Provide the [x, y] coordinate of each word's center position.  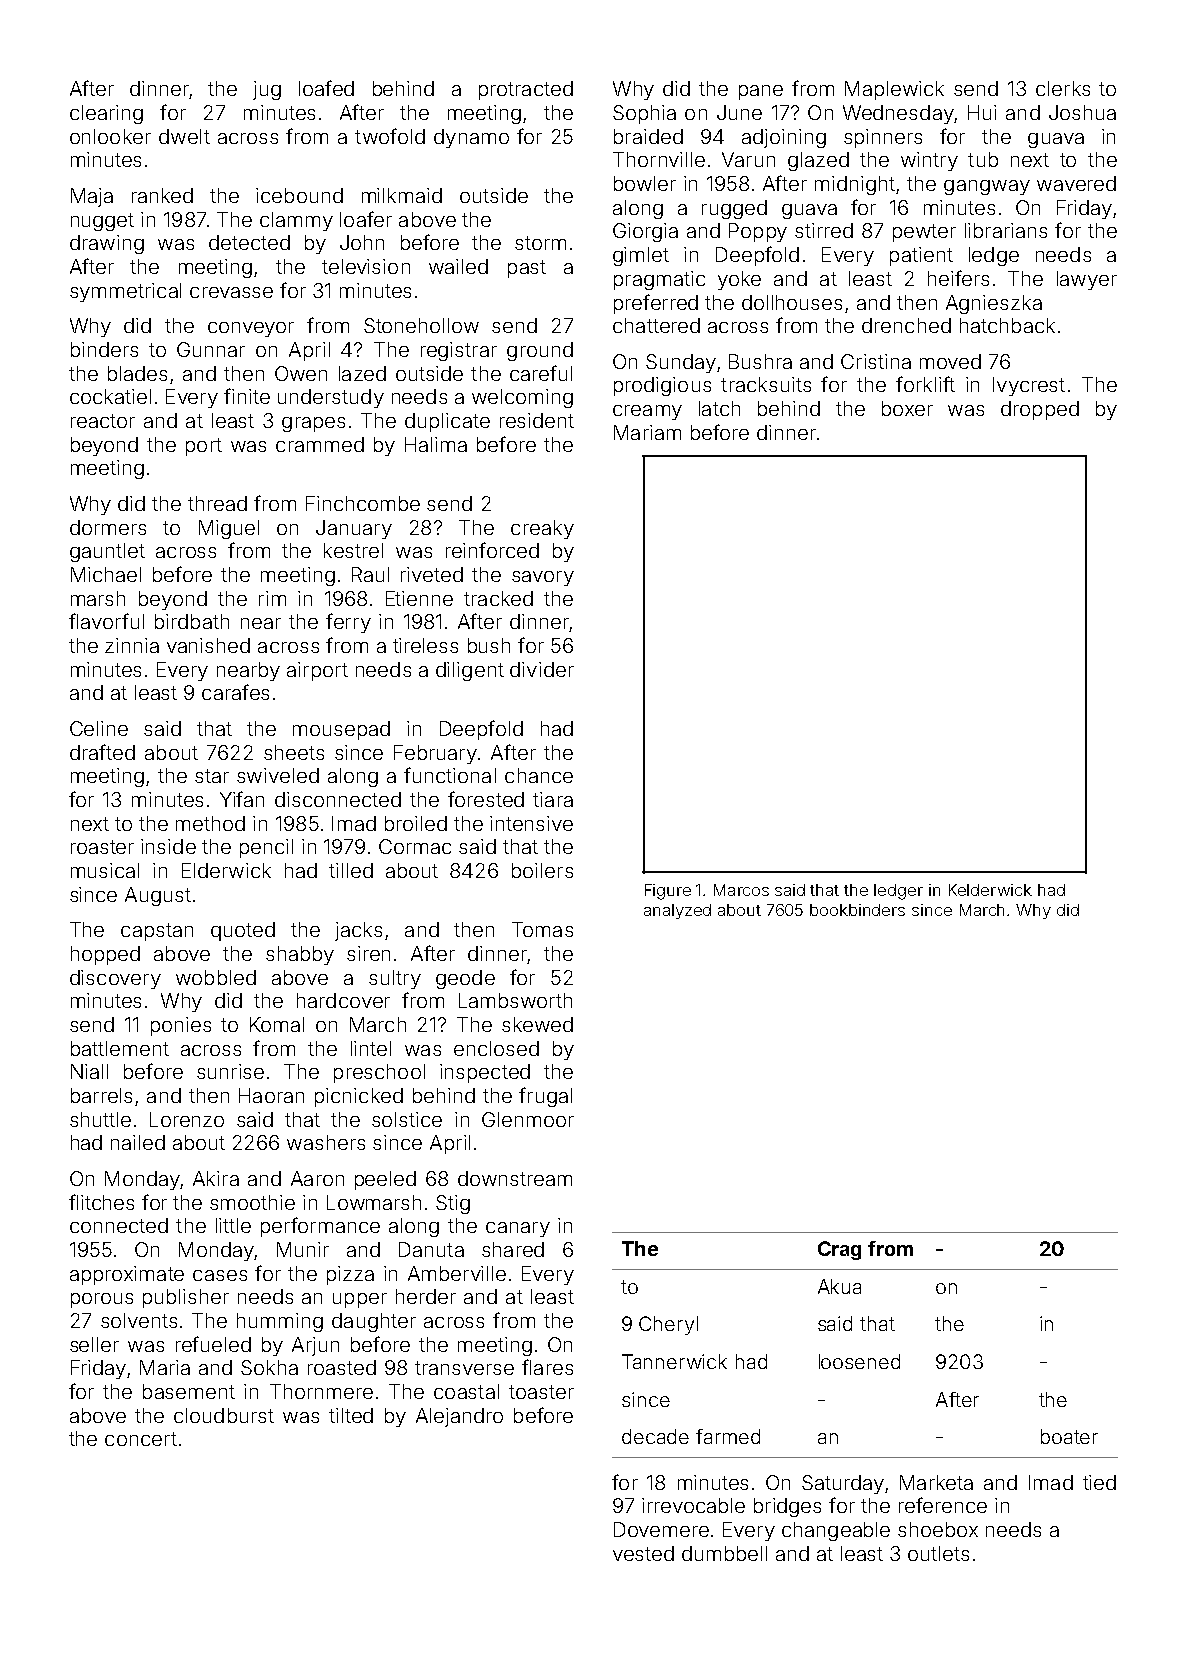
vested [643, 1553]
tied [1099, 1482]
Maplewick [894, 90]
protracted [526, 90]
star [212, 776]
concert [141, 1439]
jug [267, 90]
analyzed [677, 911]
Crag [839, 1250]
